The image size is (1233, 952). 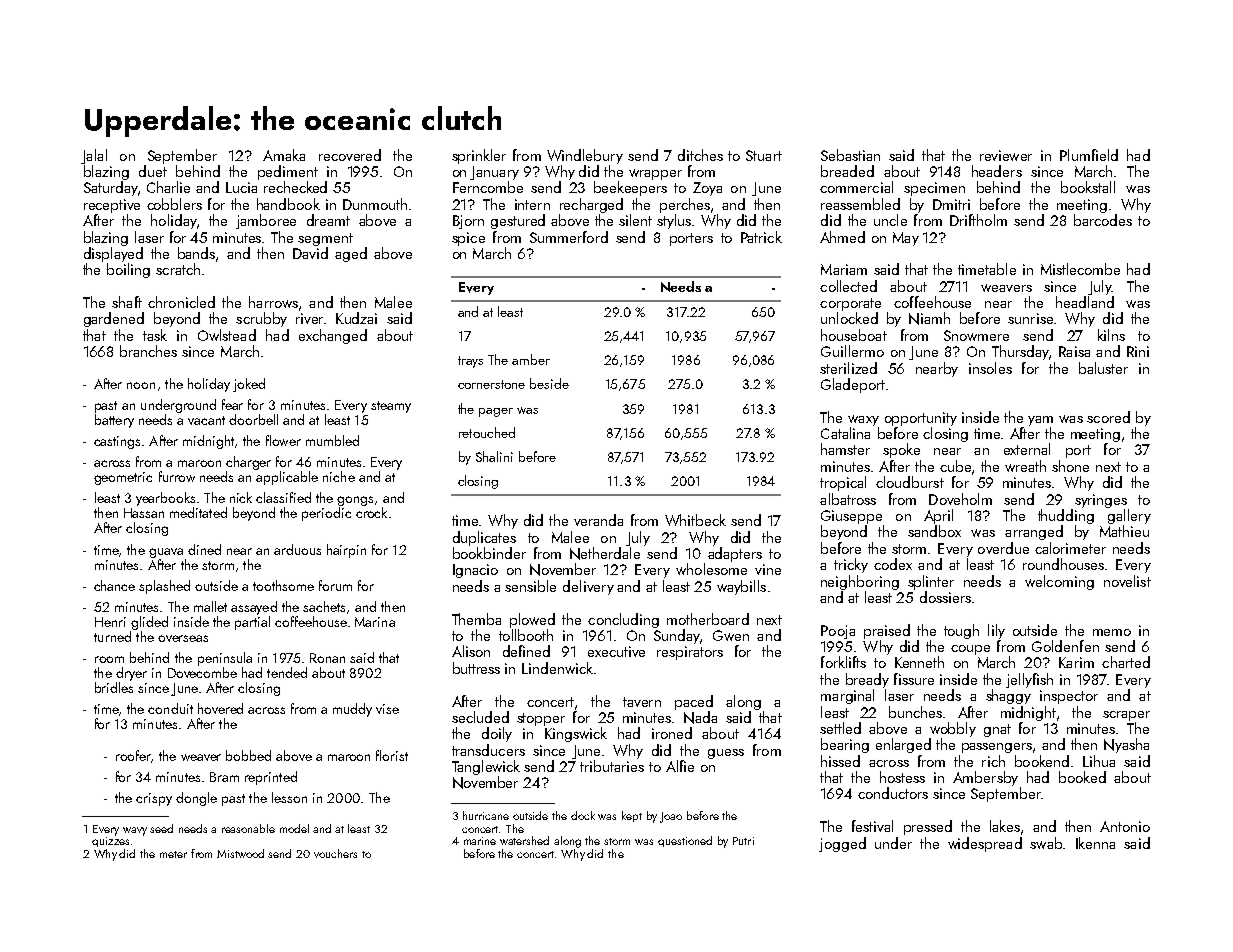 What do you see at coordinates (1006, 155) in the document?
I see `reviewer` at bounding box center [1006, 155].
